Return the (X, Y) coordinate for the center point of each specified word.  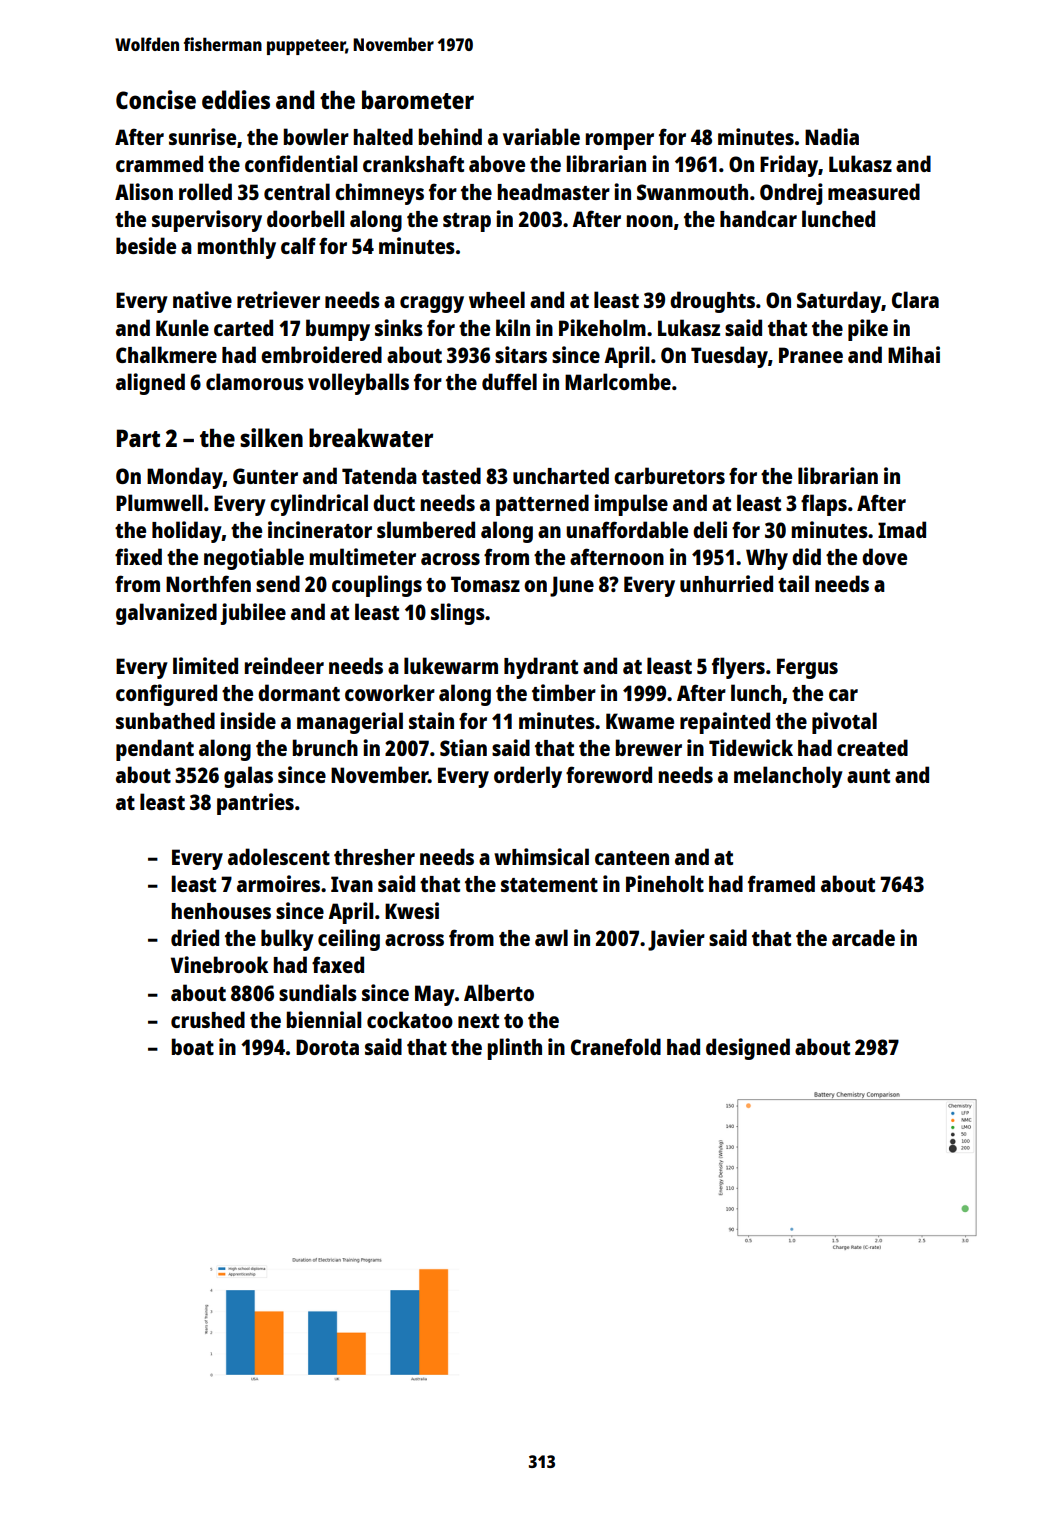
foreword (609, 774)
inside (248, 720)
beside (146, 245)
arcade (863, 937)
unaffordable (627, 529)
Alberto (499, 992)
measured (874, 191)
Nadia (832, 136)
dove (884, 556)
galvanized (166, 614)
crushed (208, 1019)
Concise (156, 99)
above (497, 163)
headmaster (553, 191)
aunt (868, 776)
